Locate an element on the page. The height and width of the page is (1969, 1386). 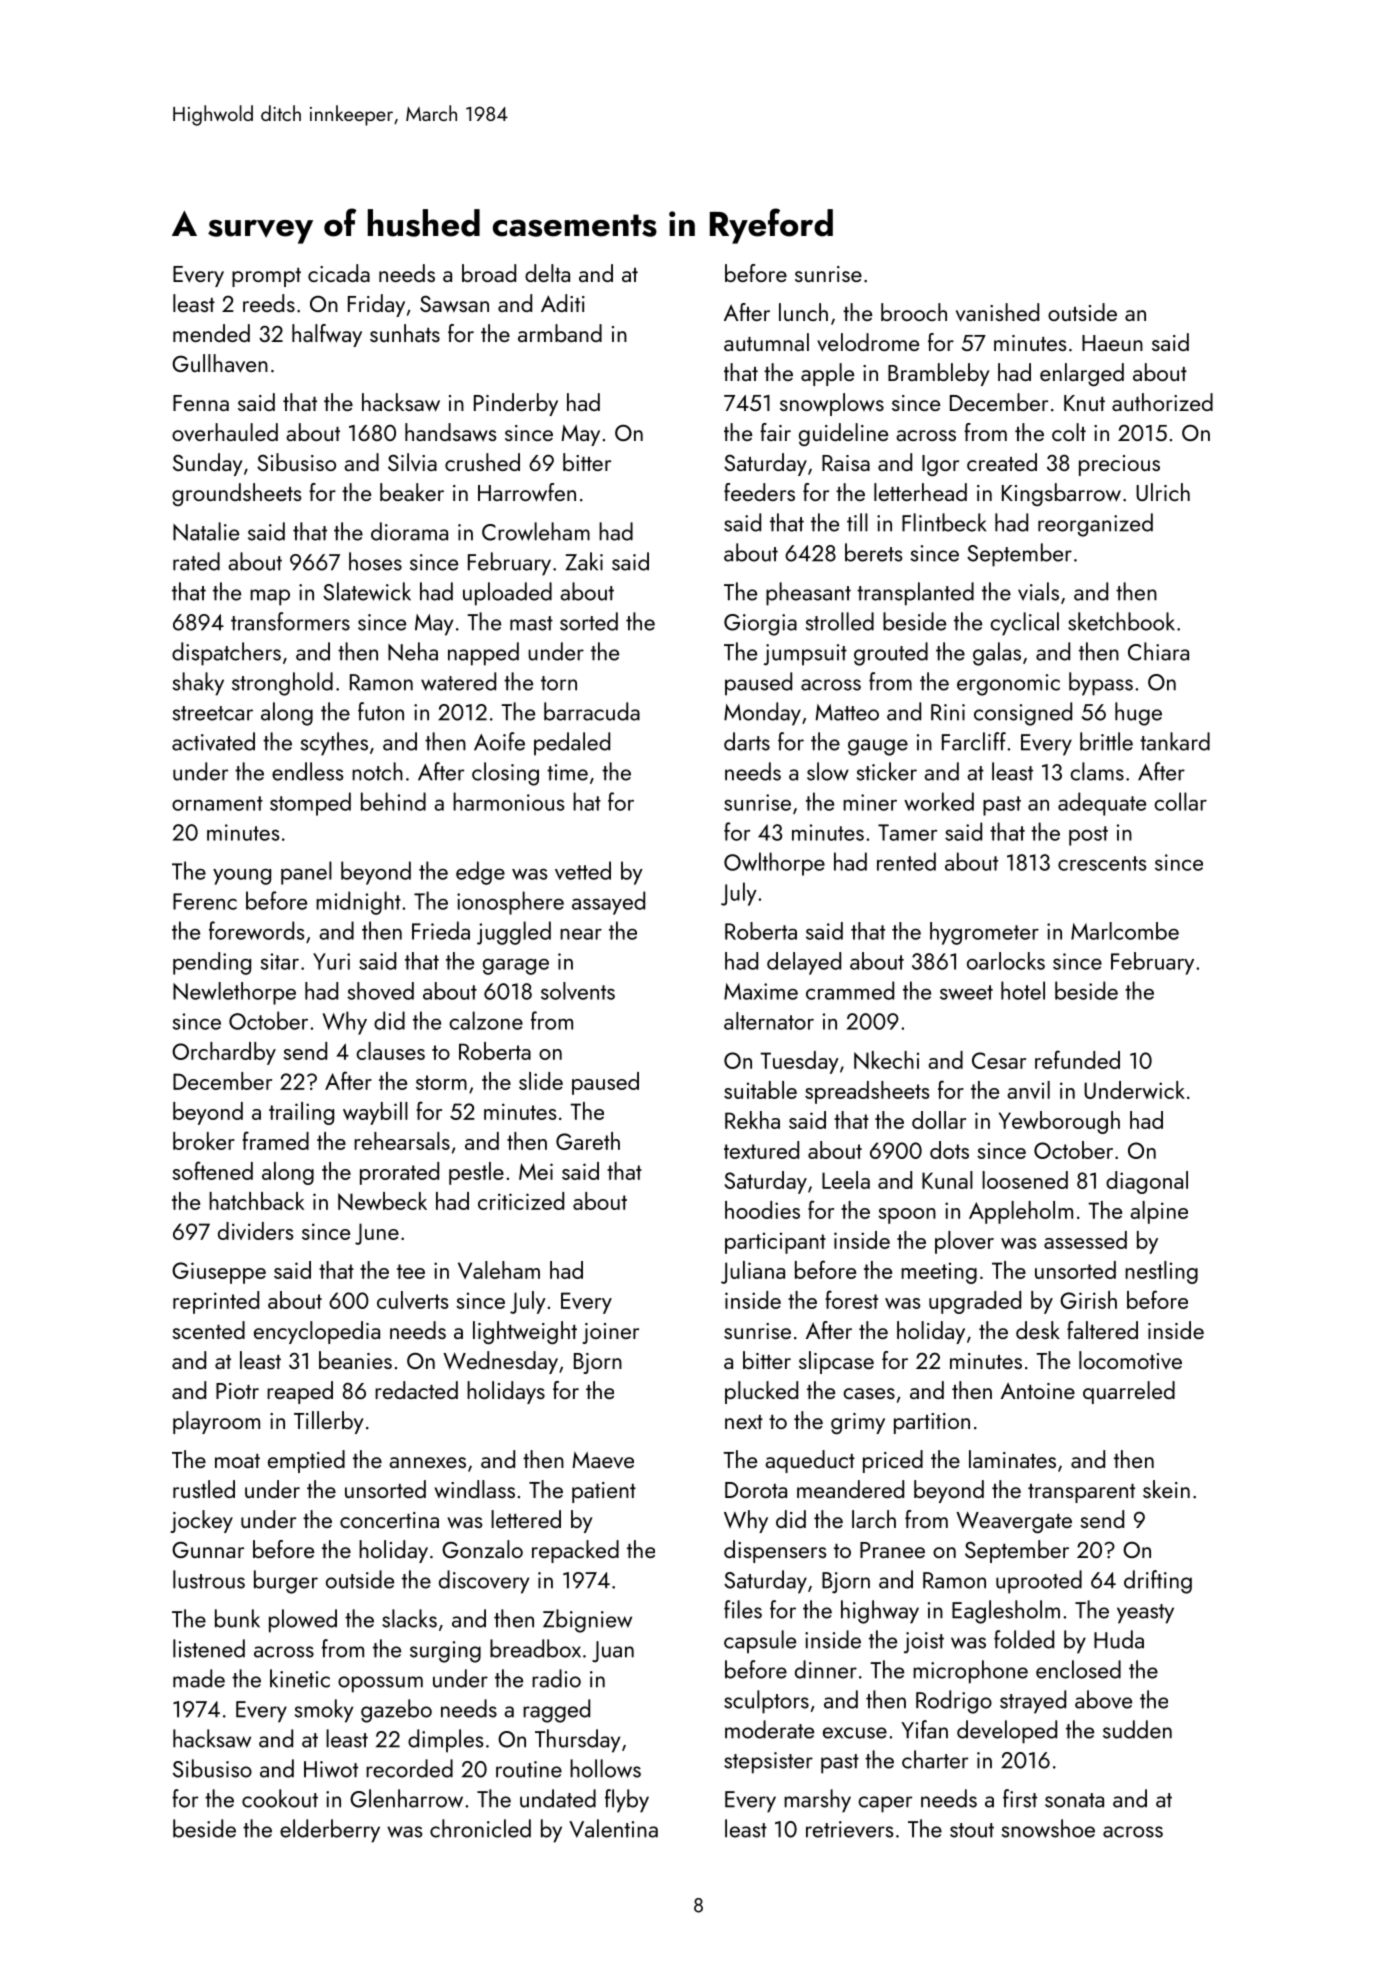
Sunday is located at coordinates (207, 464).
